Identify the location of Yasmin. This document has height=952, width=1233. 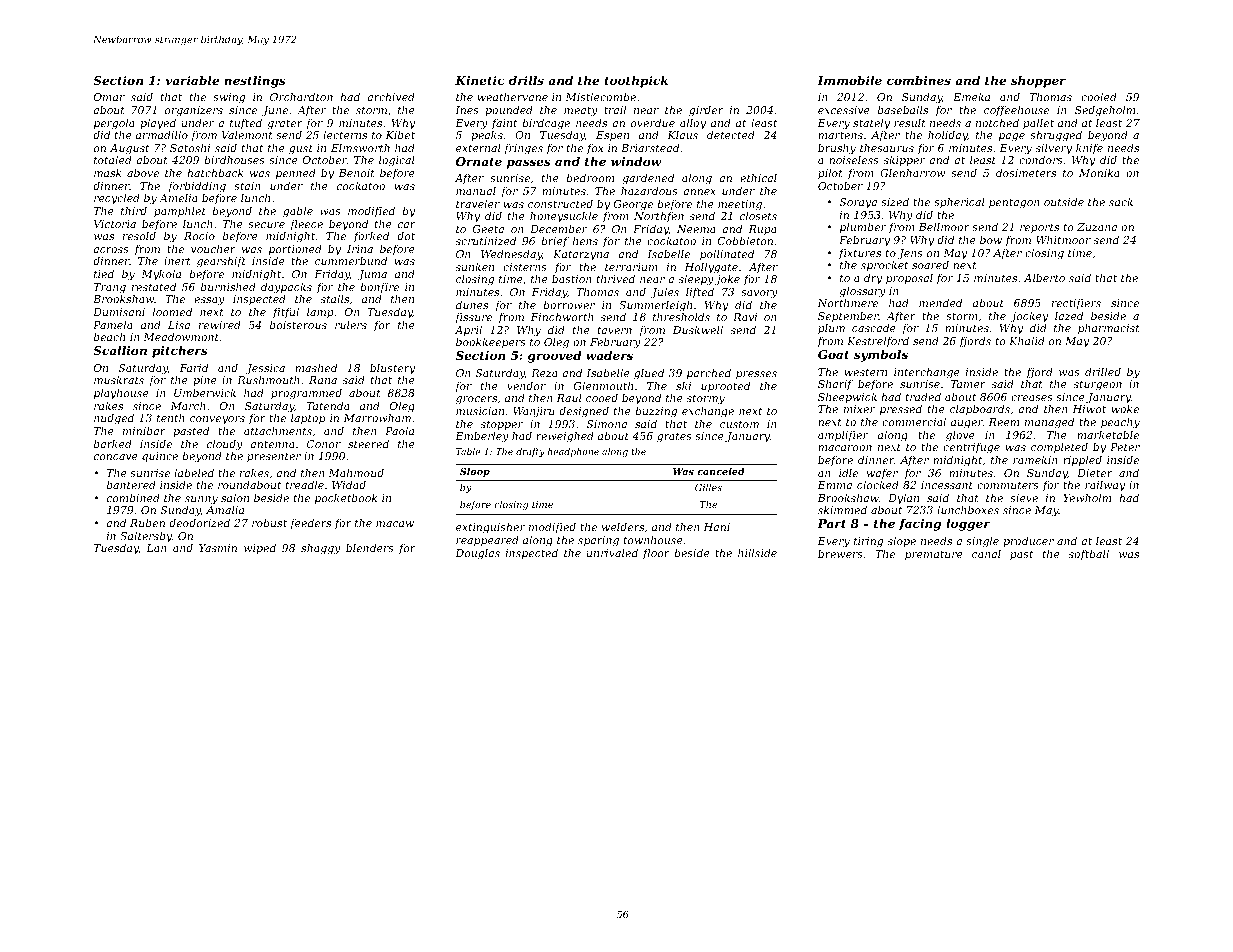
(218, 548).
